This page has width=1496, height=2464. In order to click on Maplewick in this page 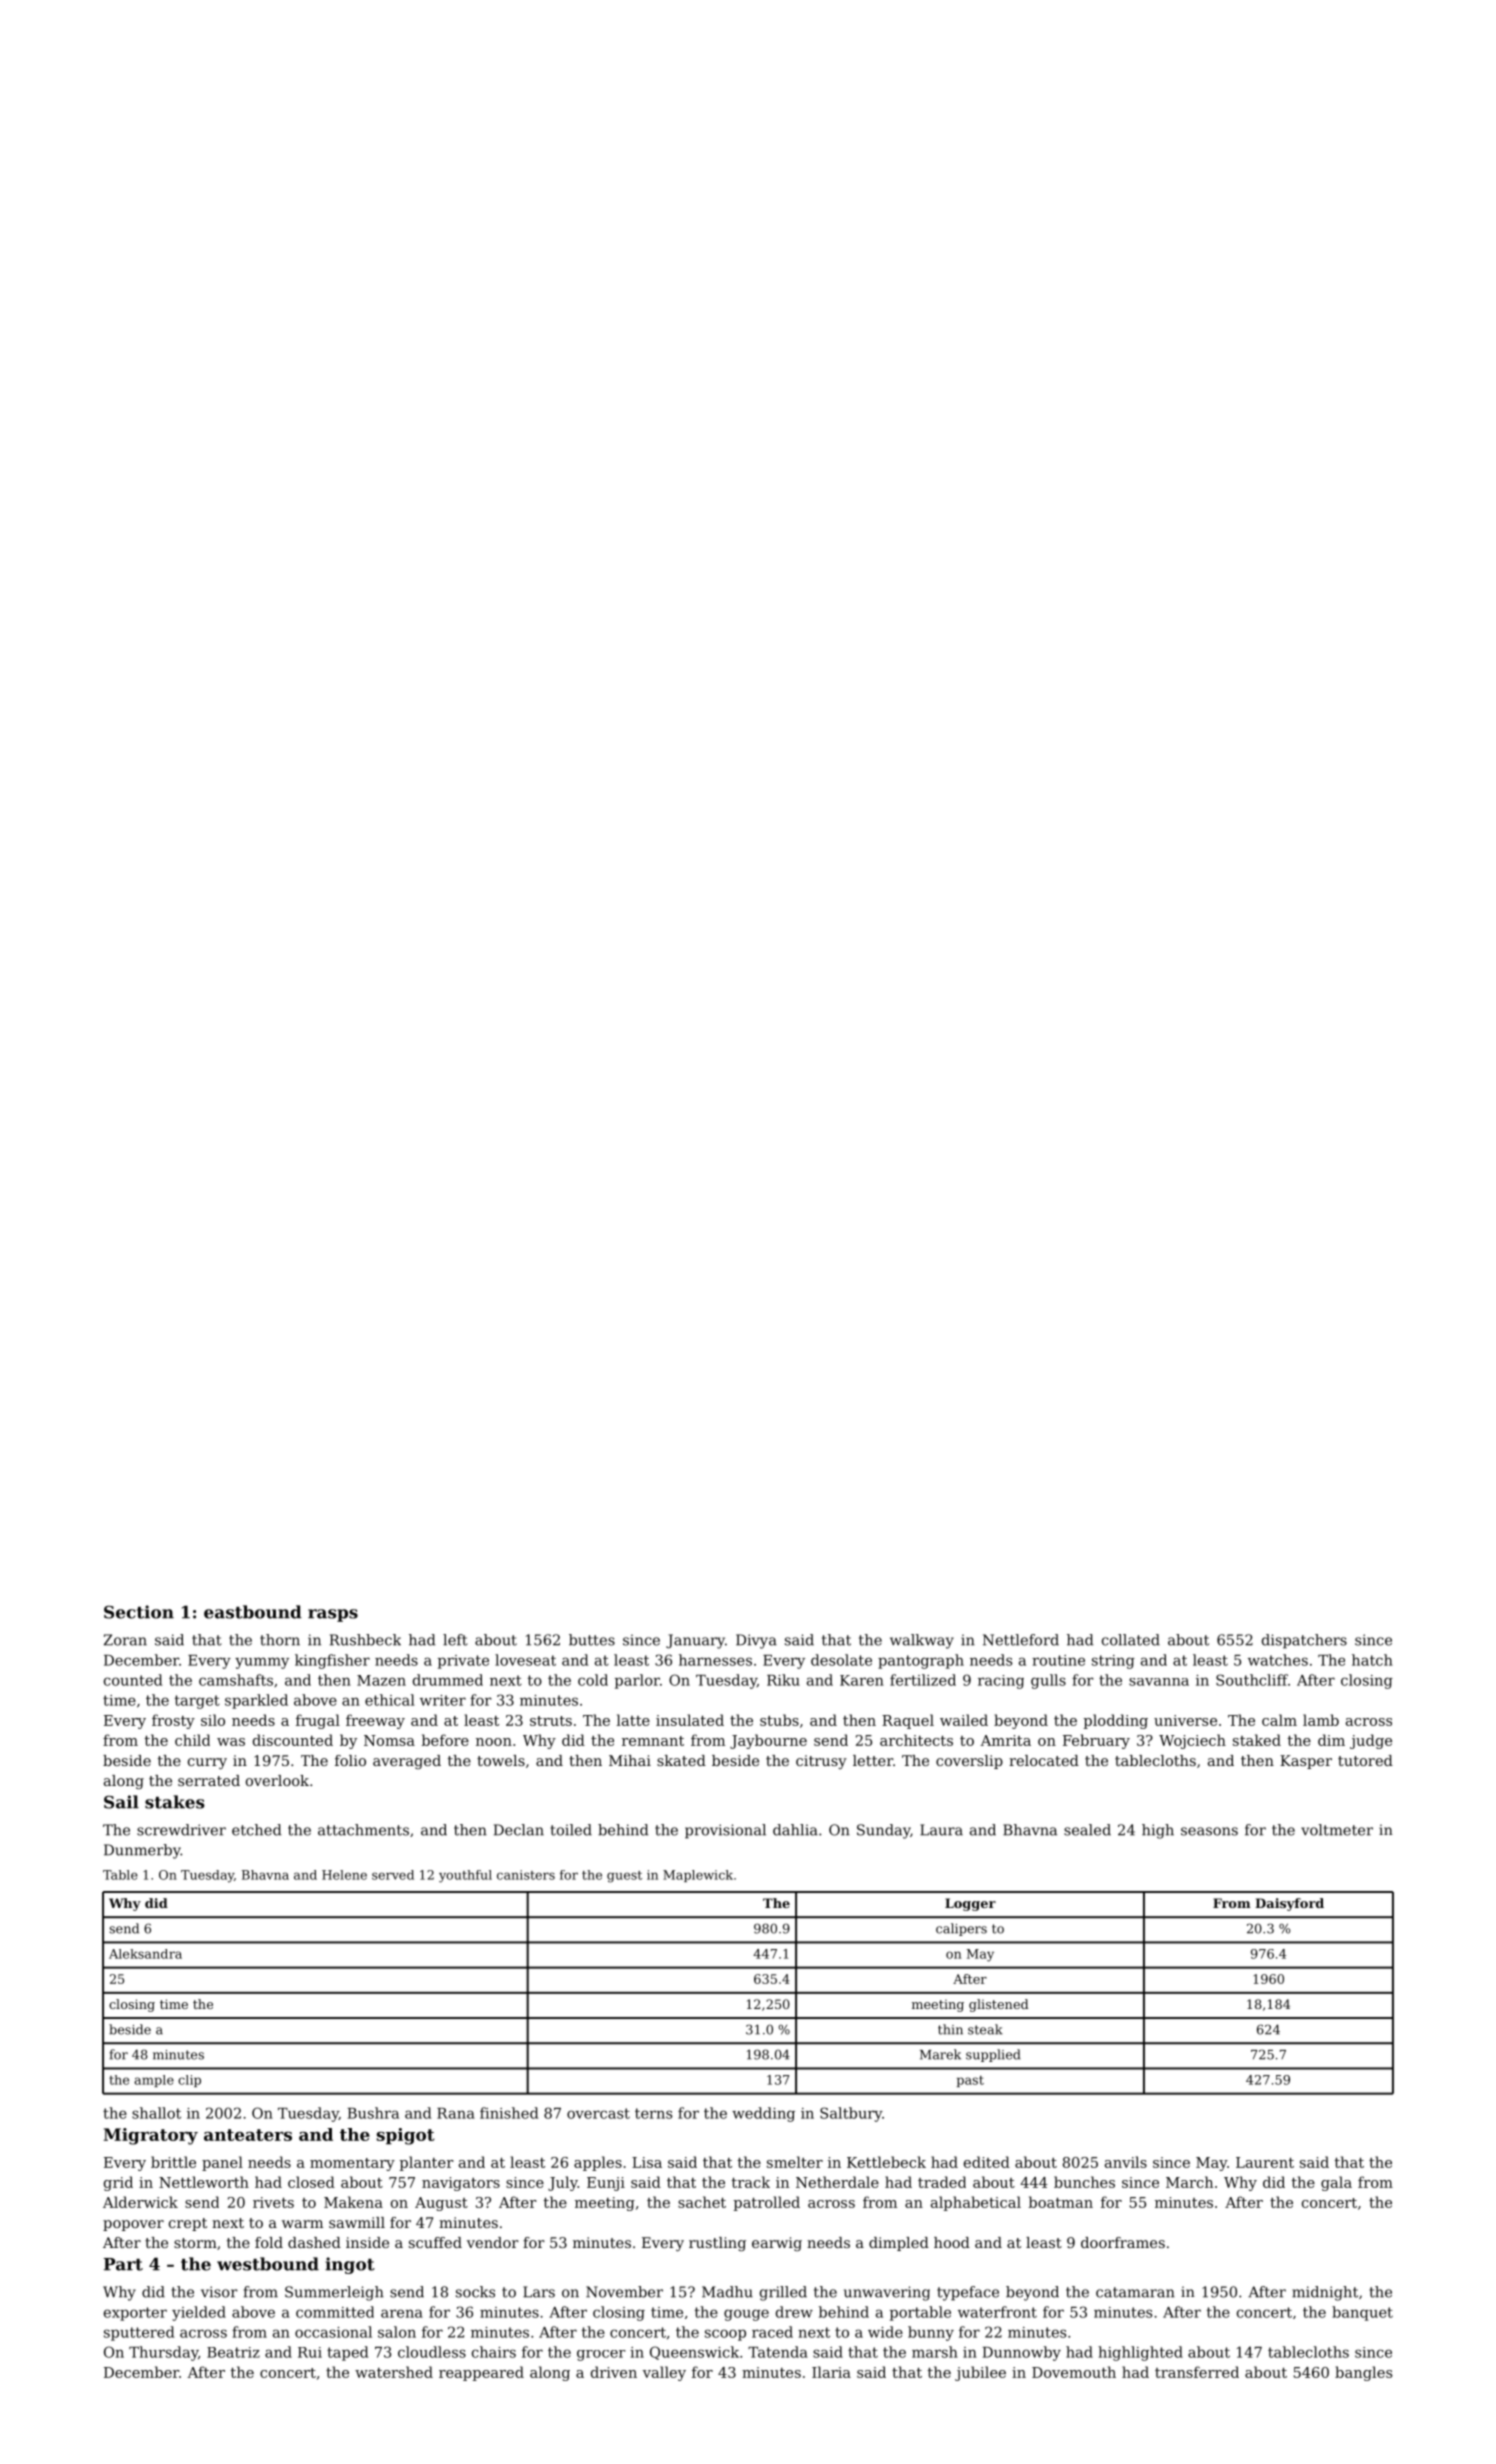, I will do `click(698, 1876)`.
